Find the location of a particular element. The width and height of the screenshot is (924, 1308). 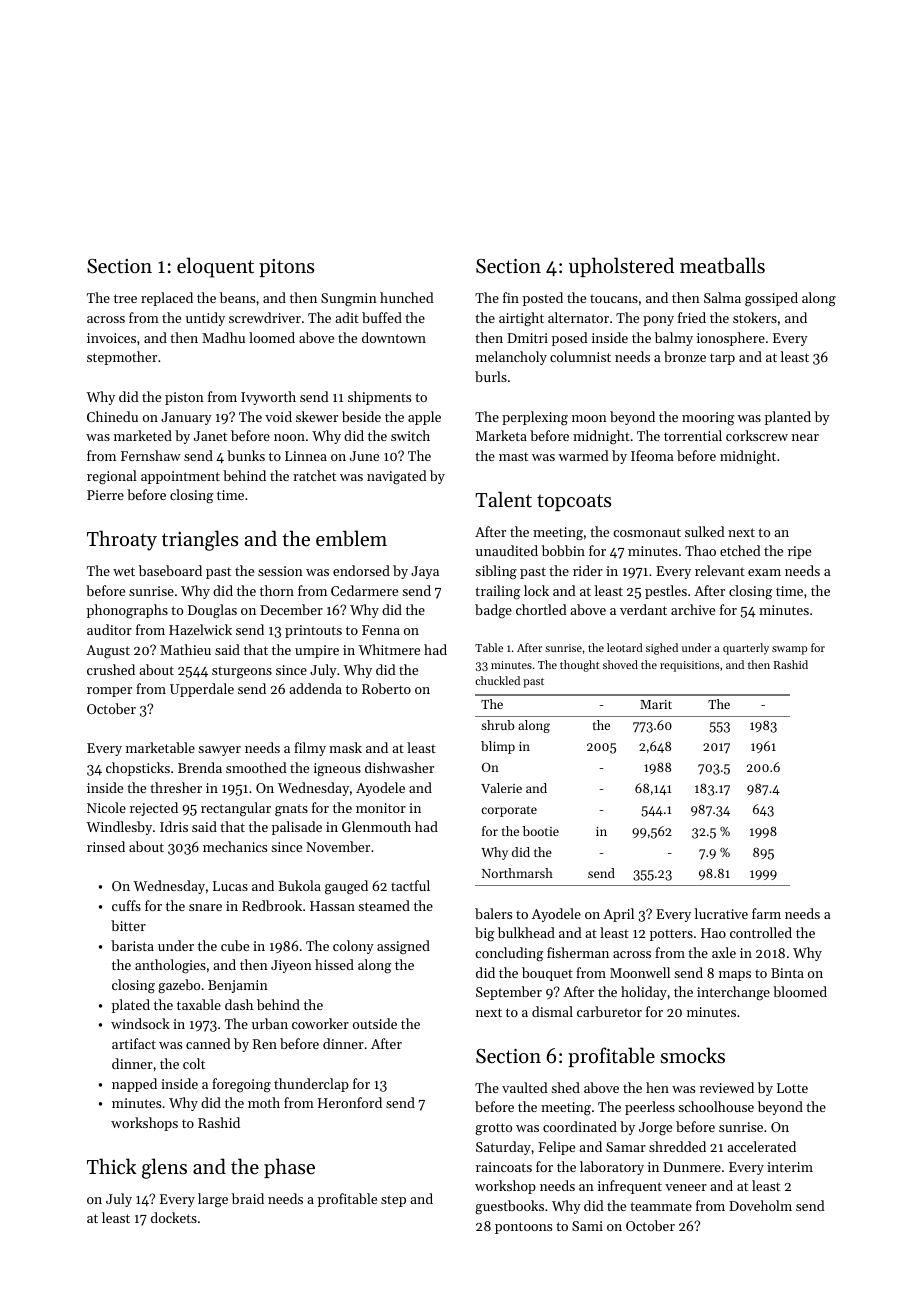

napped is located at coordinates (134, 1085).
